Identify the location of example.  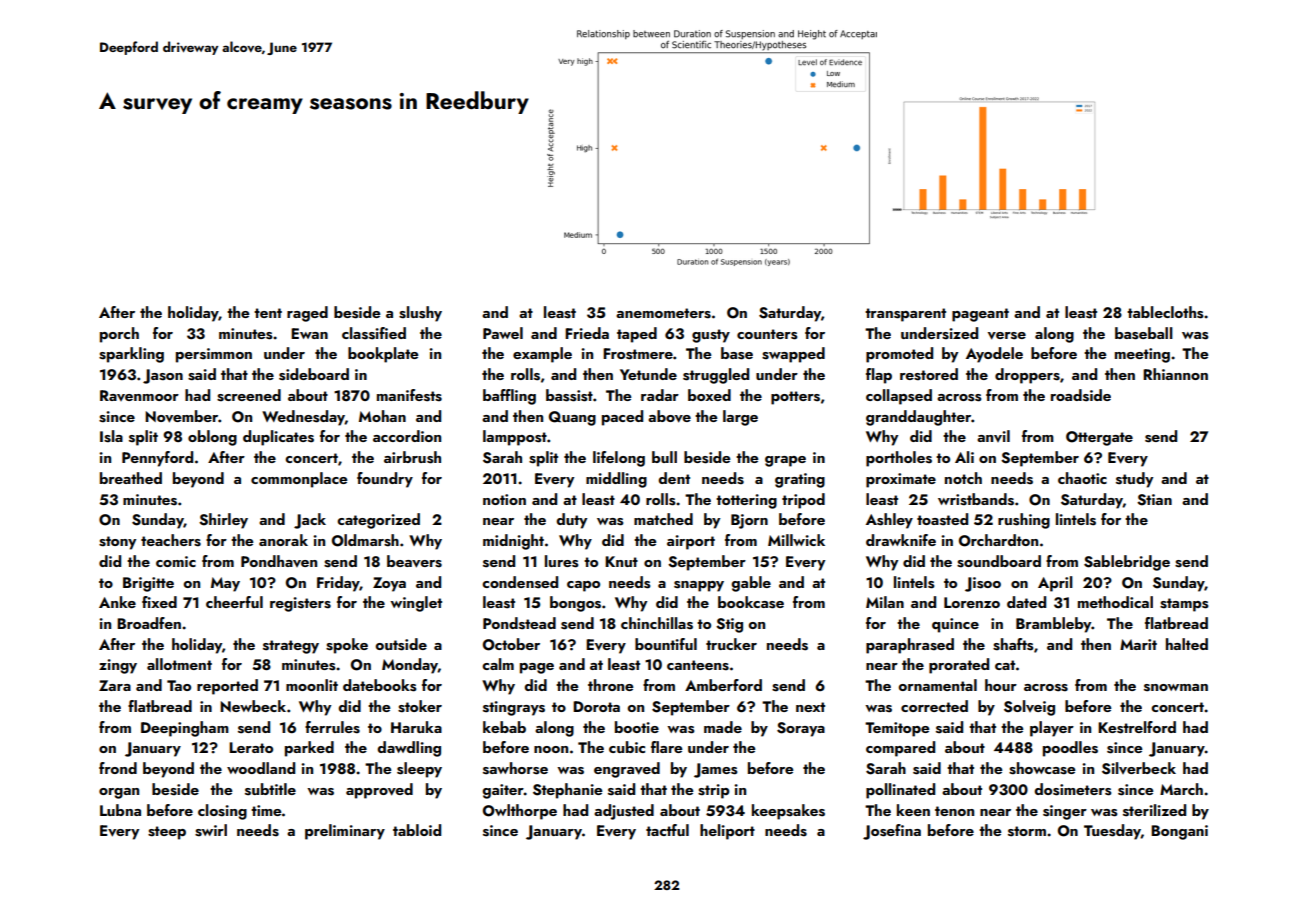
(542, 355).
